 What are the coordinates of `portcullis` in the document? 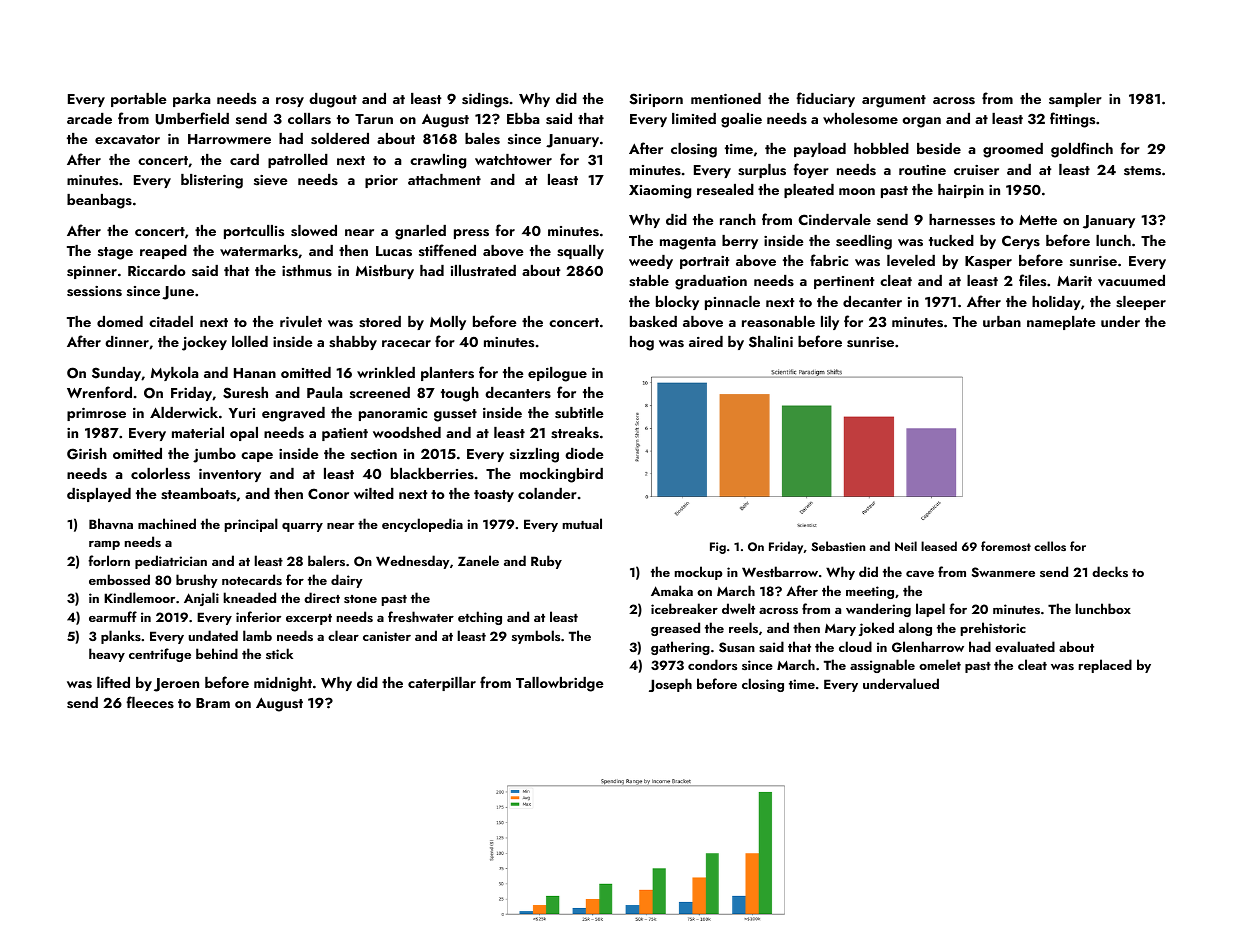 It's located at (254, 232).
